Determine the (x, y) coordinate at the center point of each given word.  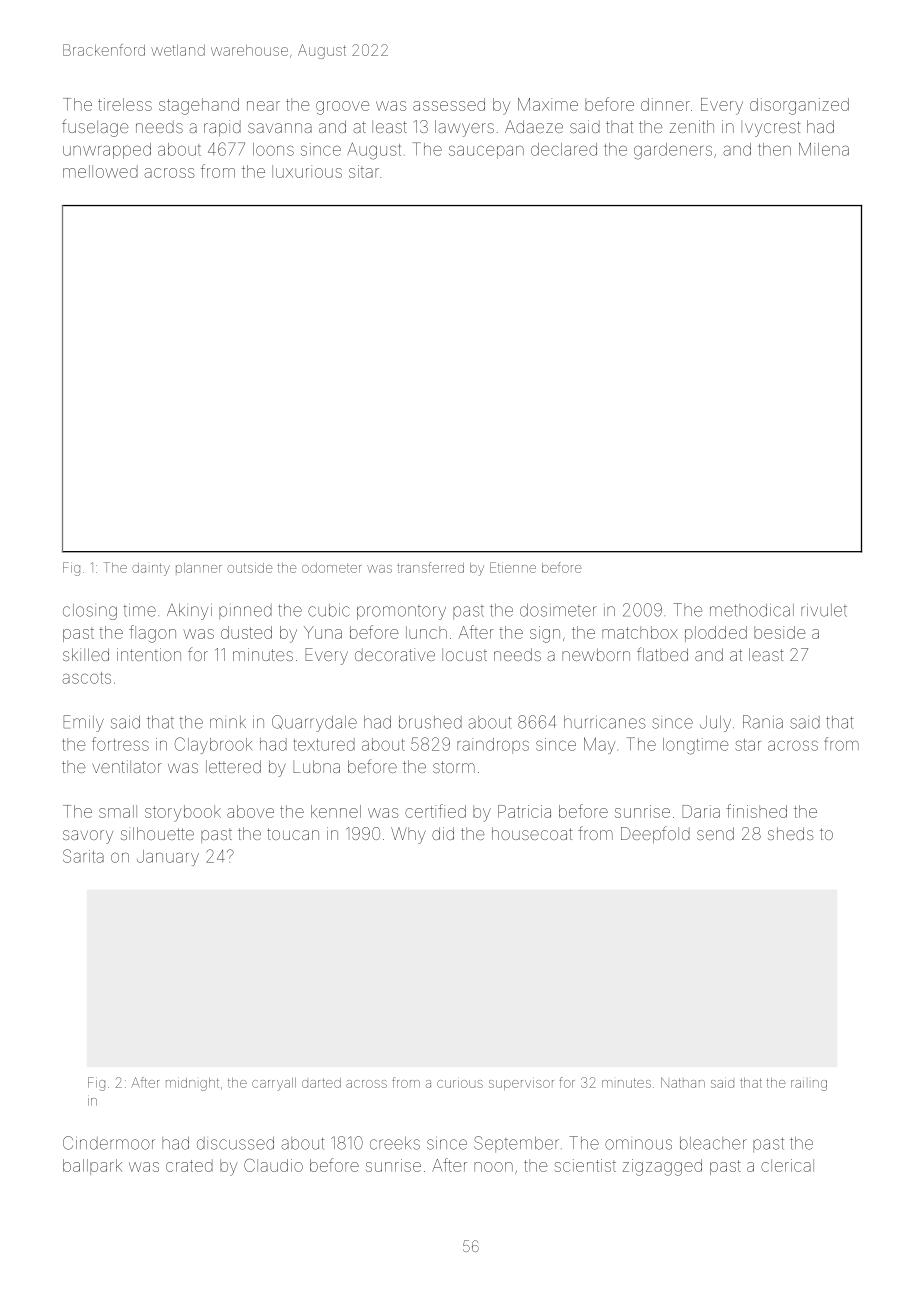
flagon (152, 634)
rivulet (824, 610)
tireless (125, 104)
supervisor (521, 1083)
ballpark (92, 1167)
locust (464, 655)
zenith (691, 126)
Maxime (548, 104)
